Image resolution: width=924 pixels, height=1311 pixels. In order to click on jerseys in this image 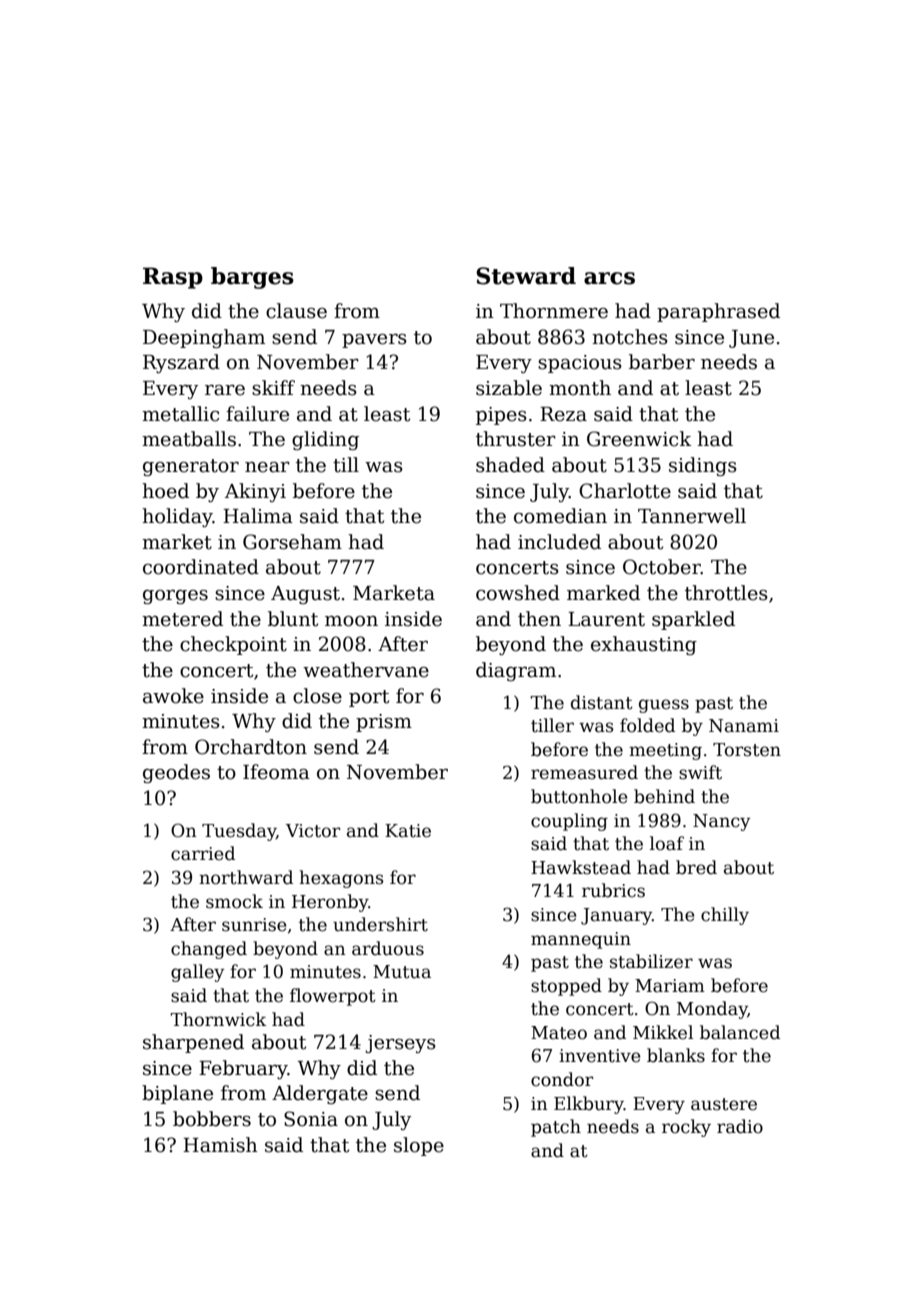, I will do `click(400, 1044)`.
